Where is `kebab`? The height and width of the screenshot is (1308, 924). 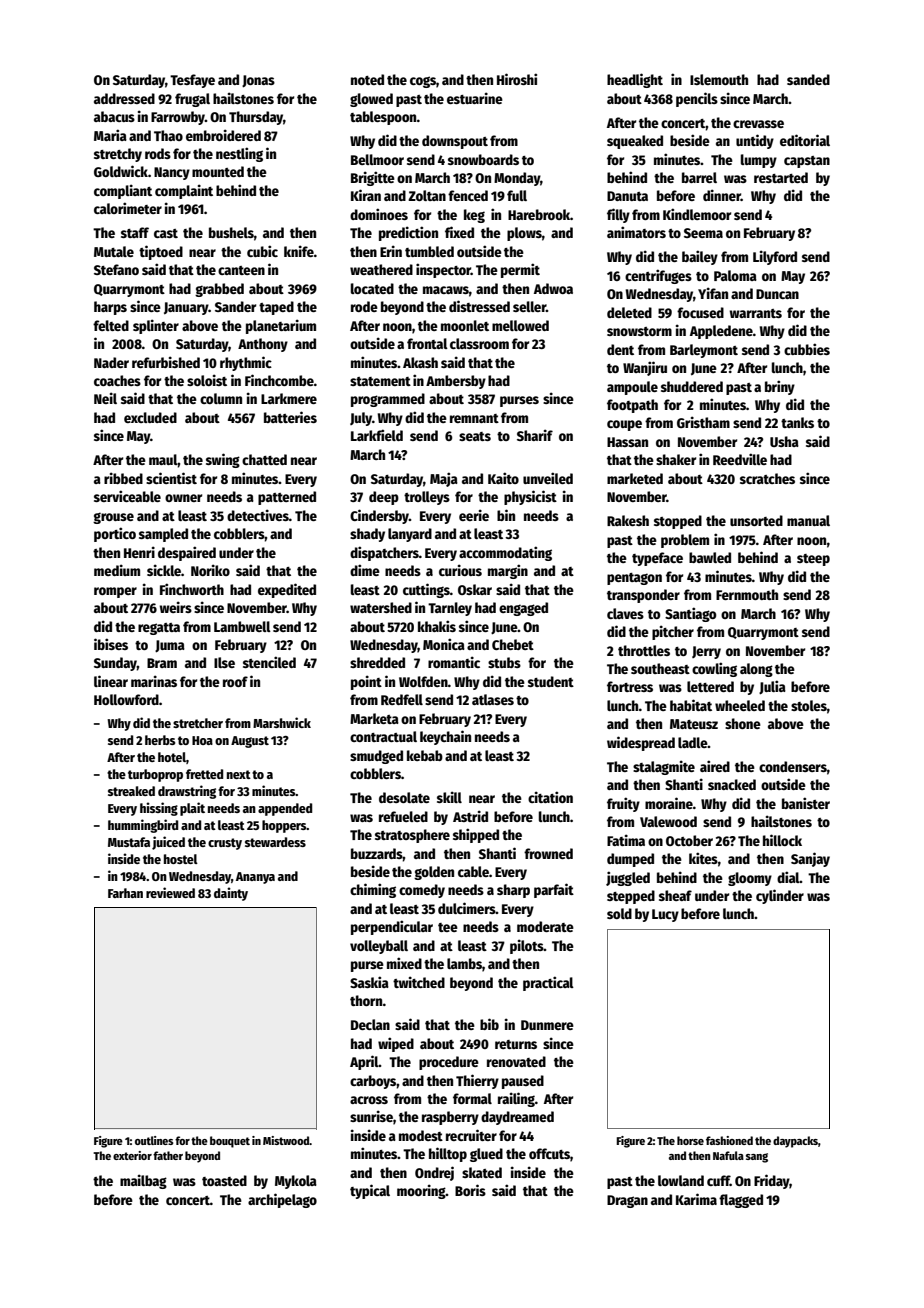
kebab is located at coordinates (425, 755).
